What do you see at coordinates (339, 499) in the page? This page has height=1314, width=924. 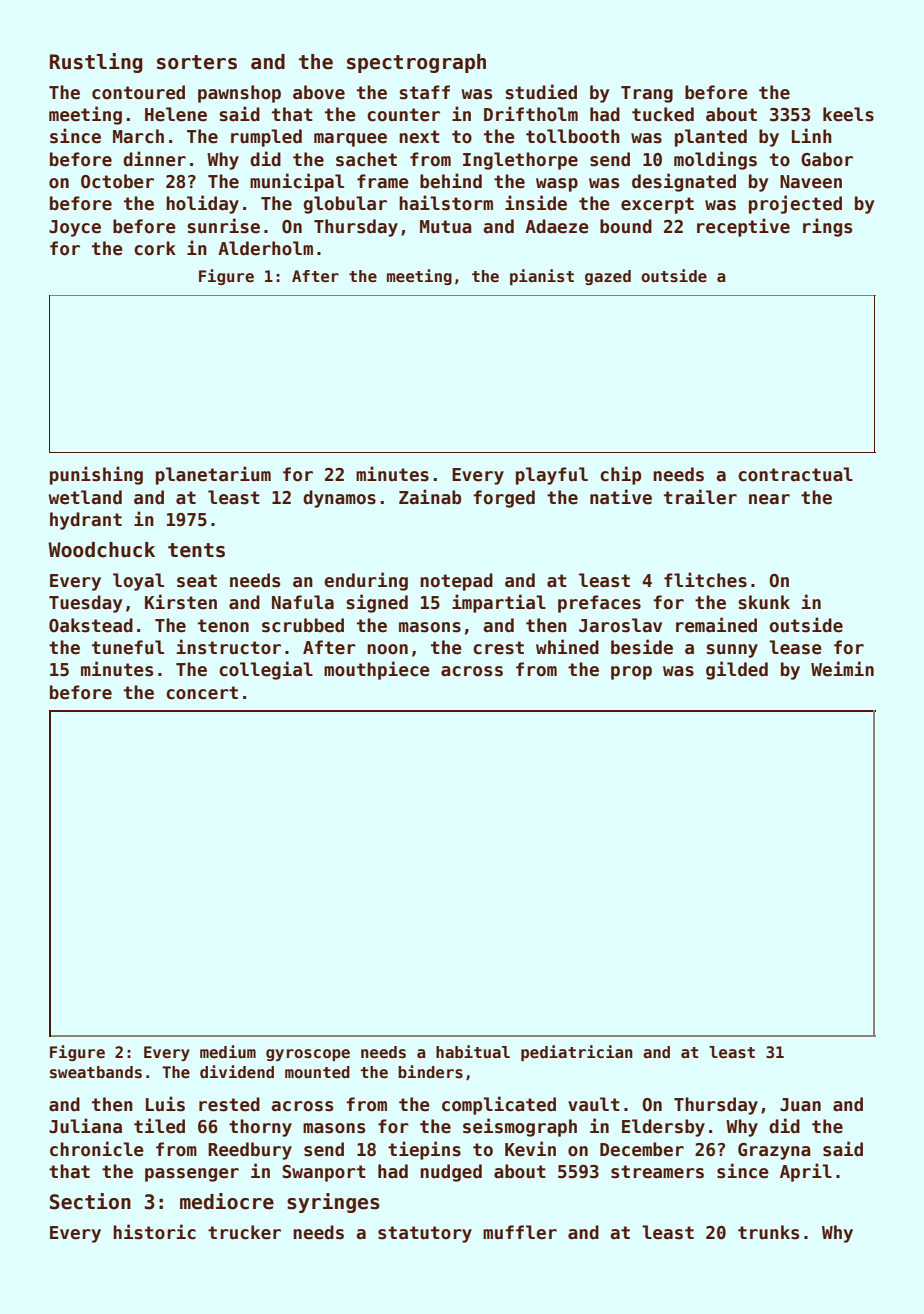 I see `dynamos` at bounding box center [339, 499].
